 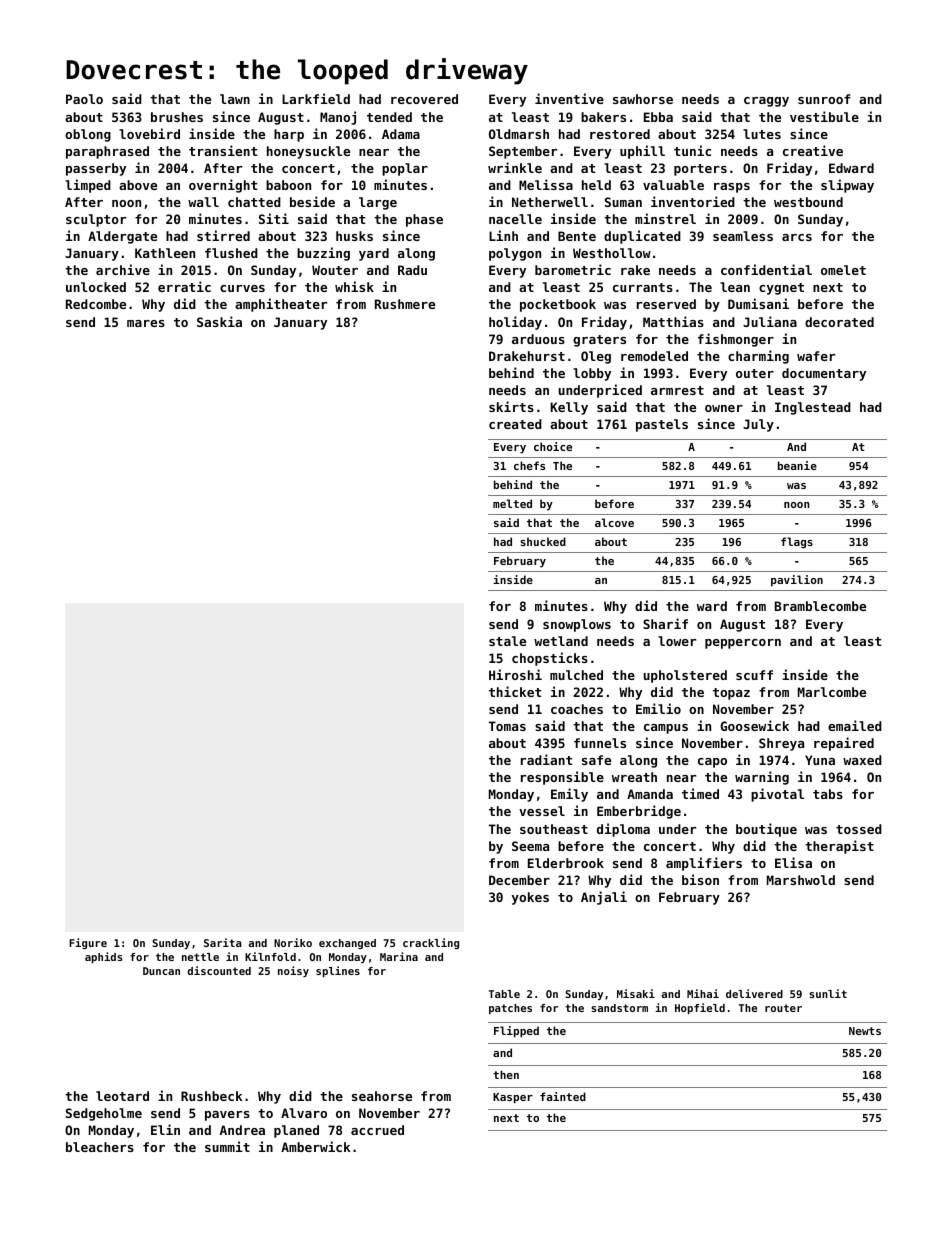 I want to click on sunroof, so click(x=824, y=99).
